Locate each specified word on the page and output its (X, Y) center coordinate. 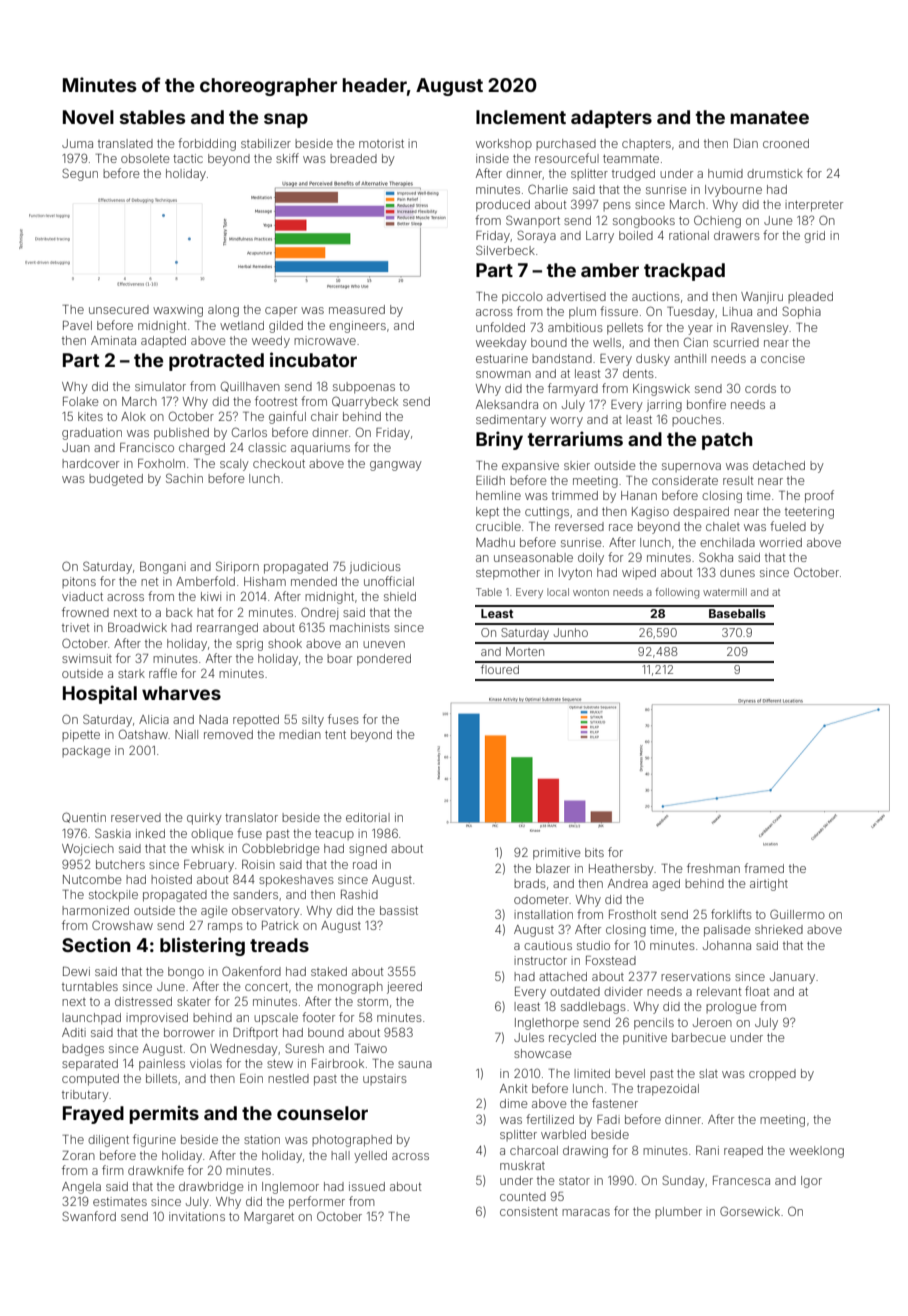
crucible (498, 526)
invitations (197, 1216)
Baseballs (737, 613)
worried (780, 542)
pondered (384, 660)
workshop (504, 144)
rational (689, 235)
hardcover (90, 463)
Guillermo (797, 914)
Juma (77, 143)
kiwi (211, 596)
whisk (207, 848)
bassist (399, 910)
